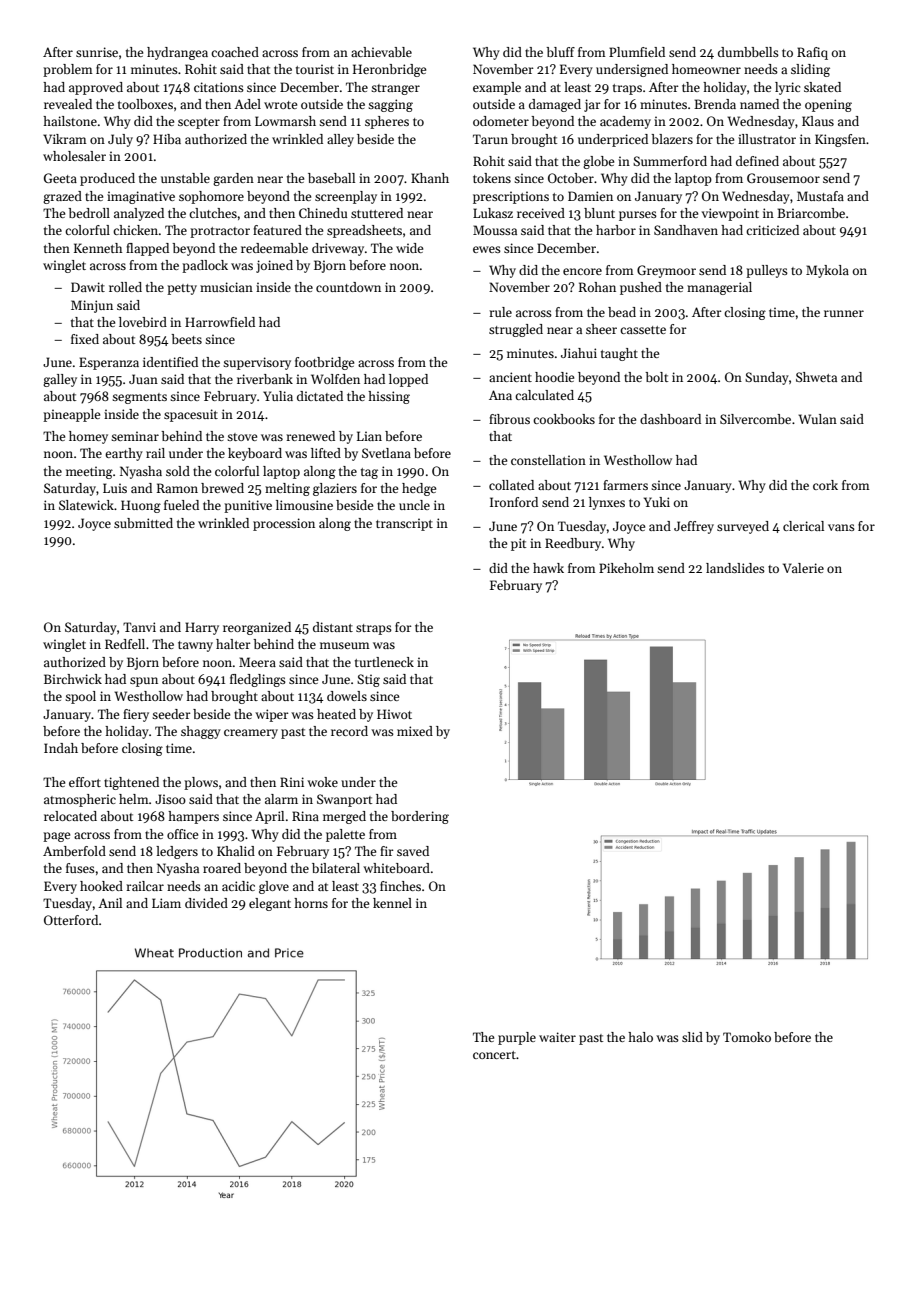  Describe the element at coordinates (182, 834) in the screenshot. I see `office` at that location.
